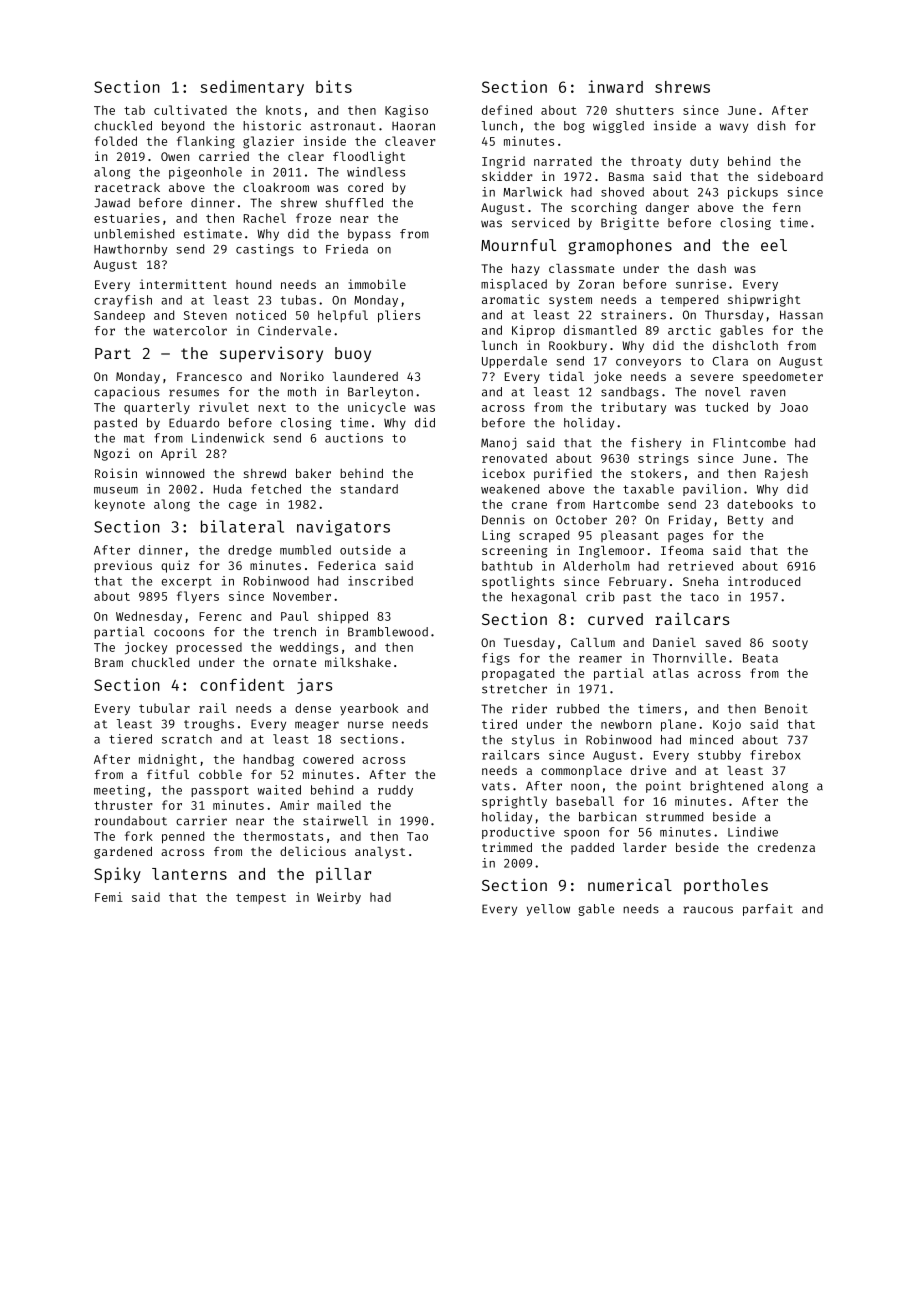 The image size is (924, 1308). I want to click on firebox, so click(775, 755).
